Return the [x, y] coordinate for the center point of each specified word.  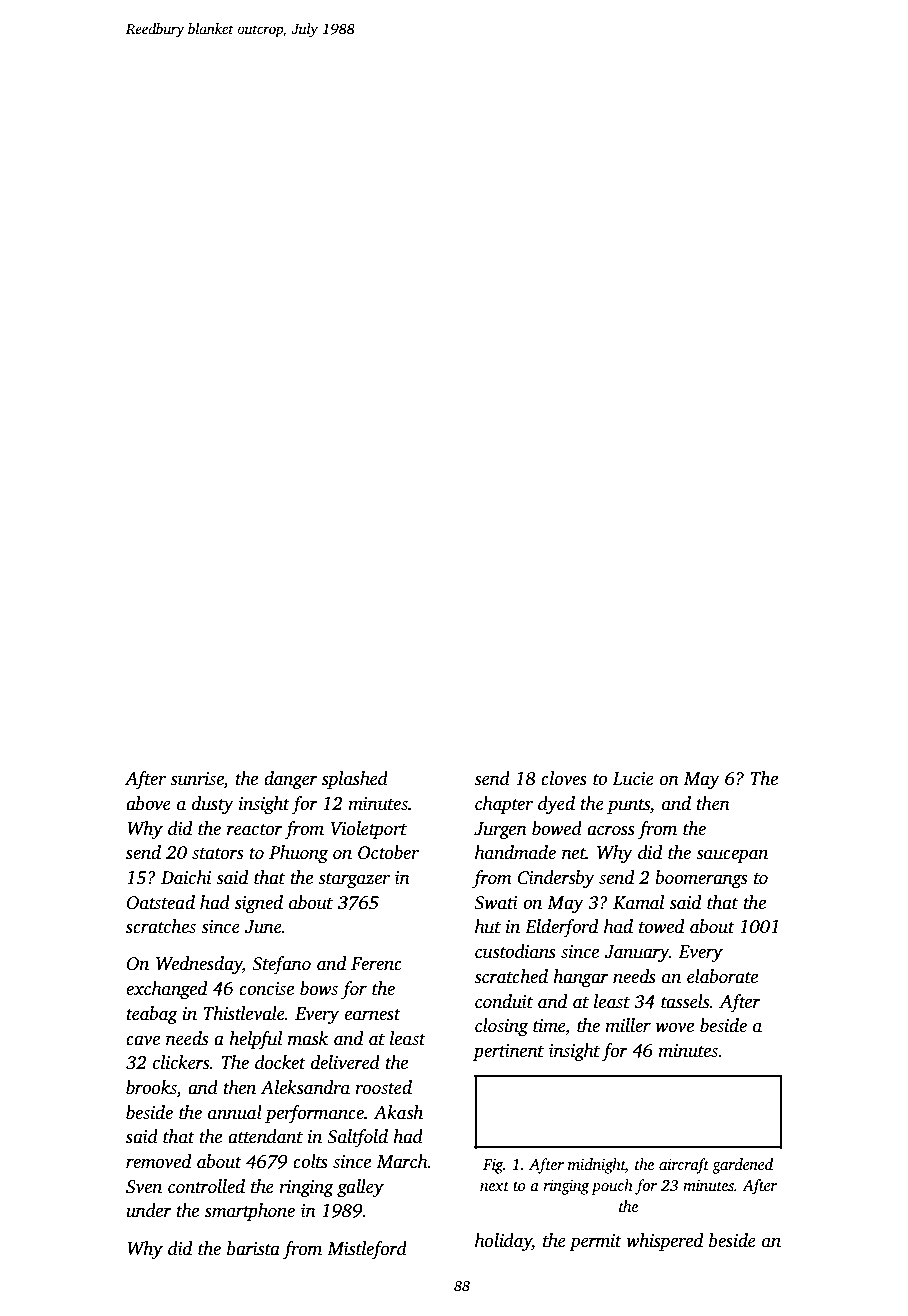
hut [488, 926]
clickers [181, 1062]
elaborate [722, 976]
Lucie [633, 779]
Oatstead [161, 902]
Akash [398, 1112]
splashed [355, 780]
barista [253, 1248]
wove [674, 1027]
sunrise [197, 780]
